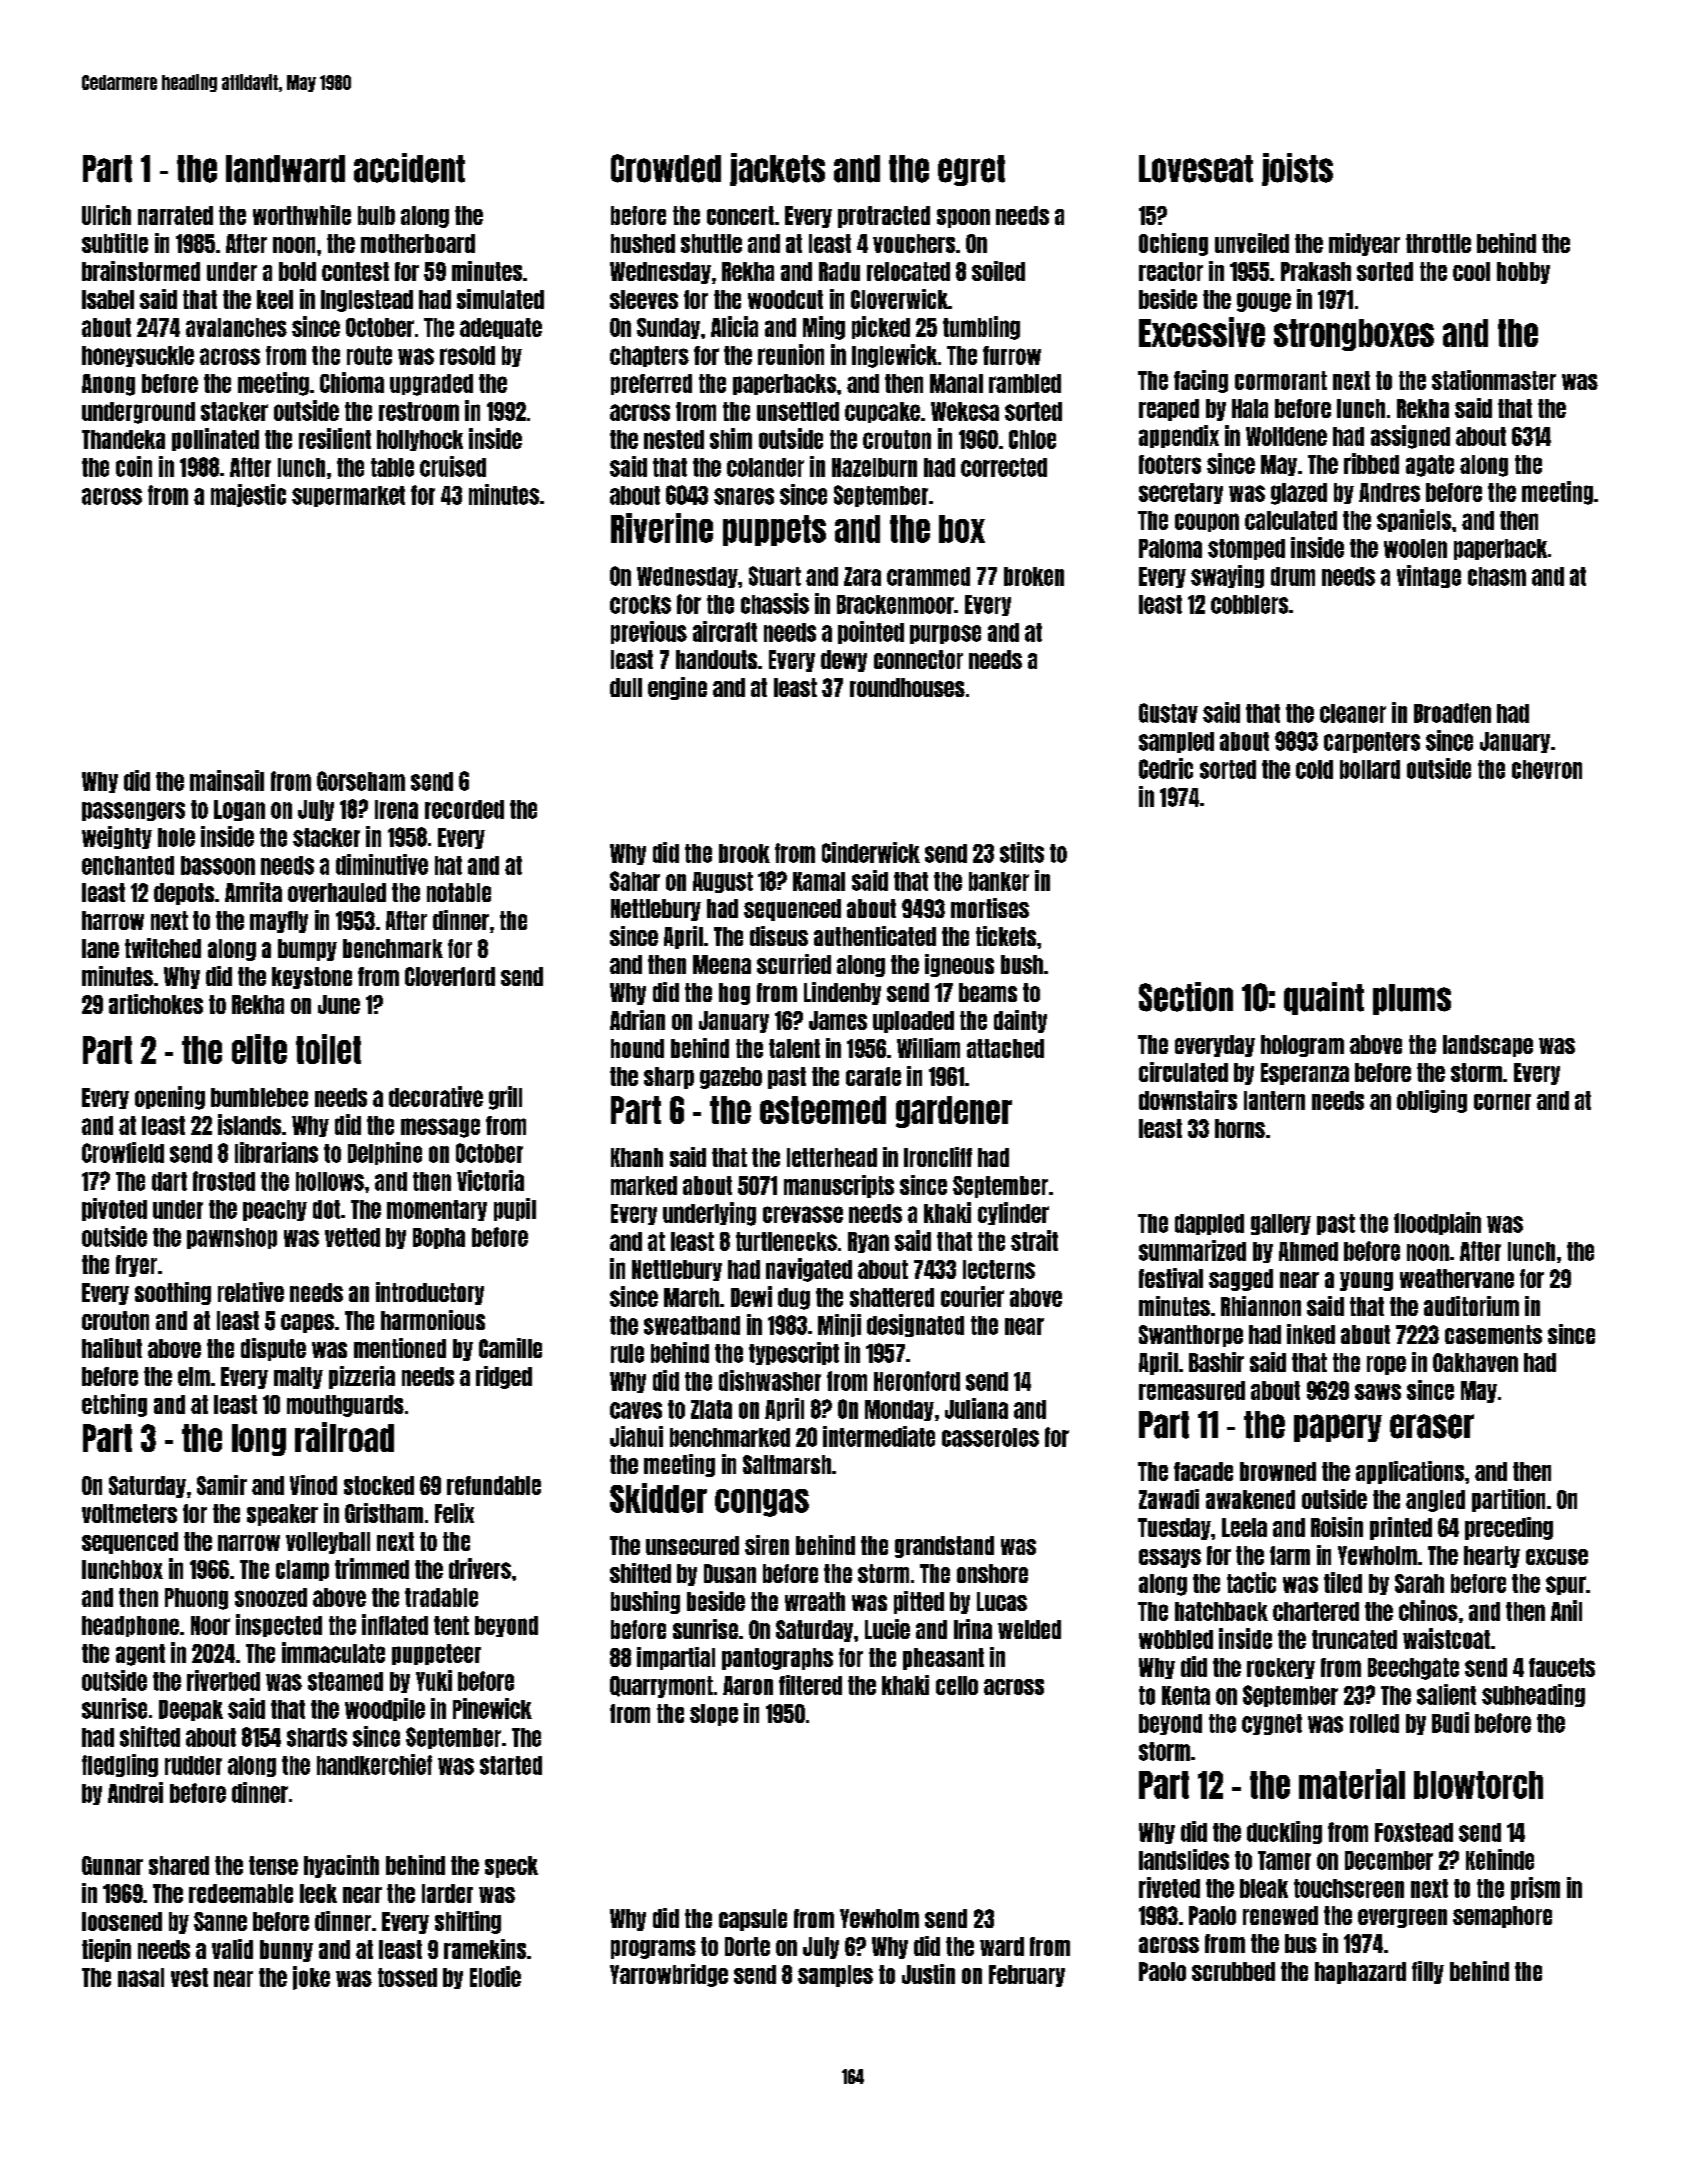  What do you see at coordinates (1437, 1223) in the document?
I see `floodplain` at bounding box center [1437, 1223].
